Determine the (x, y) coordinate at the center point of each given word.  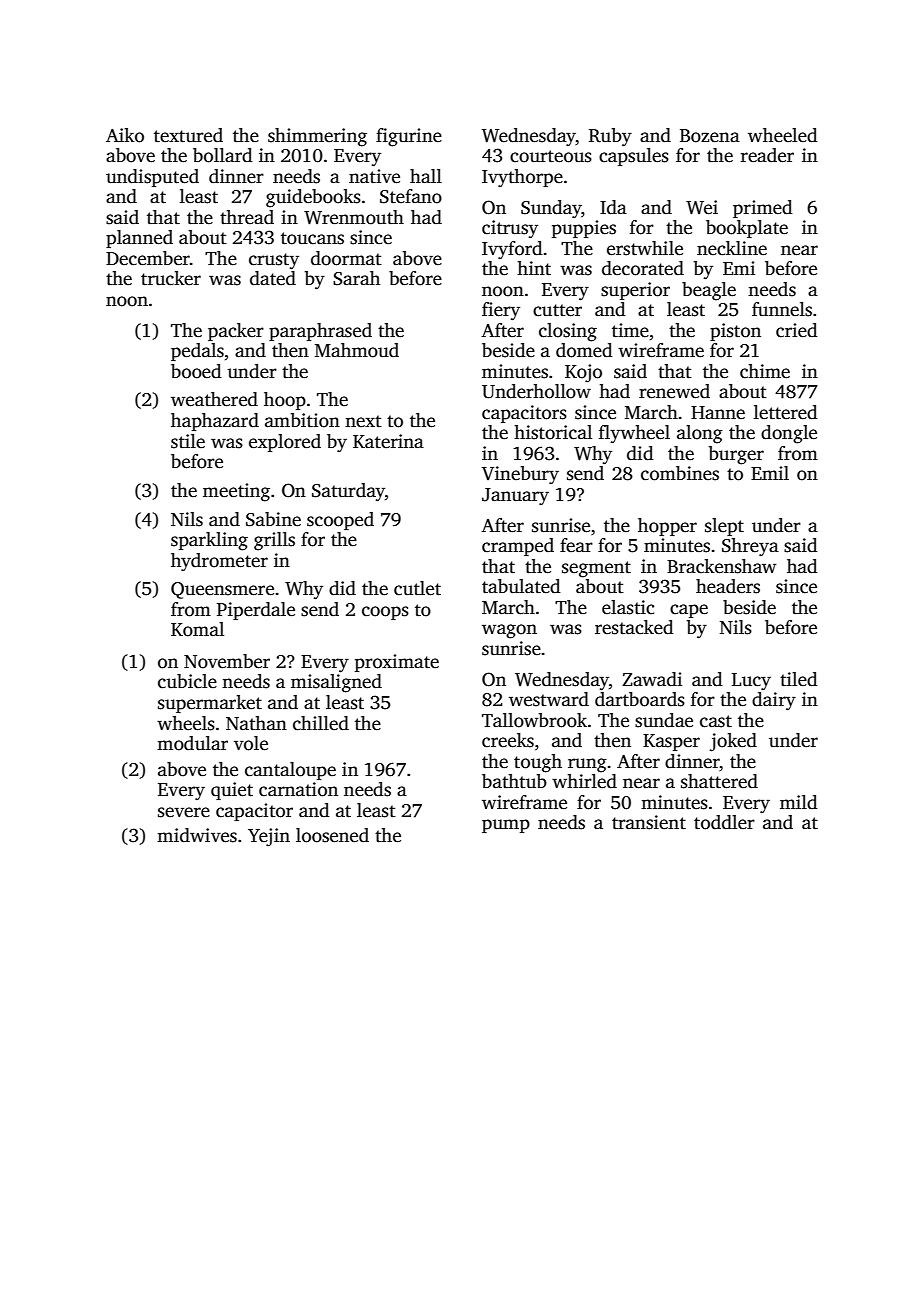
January (515, 496)
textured (188, 135)
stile (188, 441)
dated (273, 278)
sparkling (209, 541)
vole (251, 743)
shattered (719, 781)
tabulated (521, 586)
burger (736, 455)
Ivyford (512, 250)
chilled (321, 723)
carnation (298, 789)
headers (728, 586)
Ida (613, 207)
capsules (634, 157)
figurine (409, 137)
